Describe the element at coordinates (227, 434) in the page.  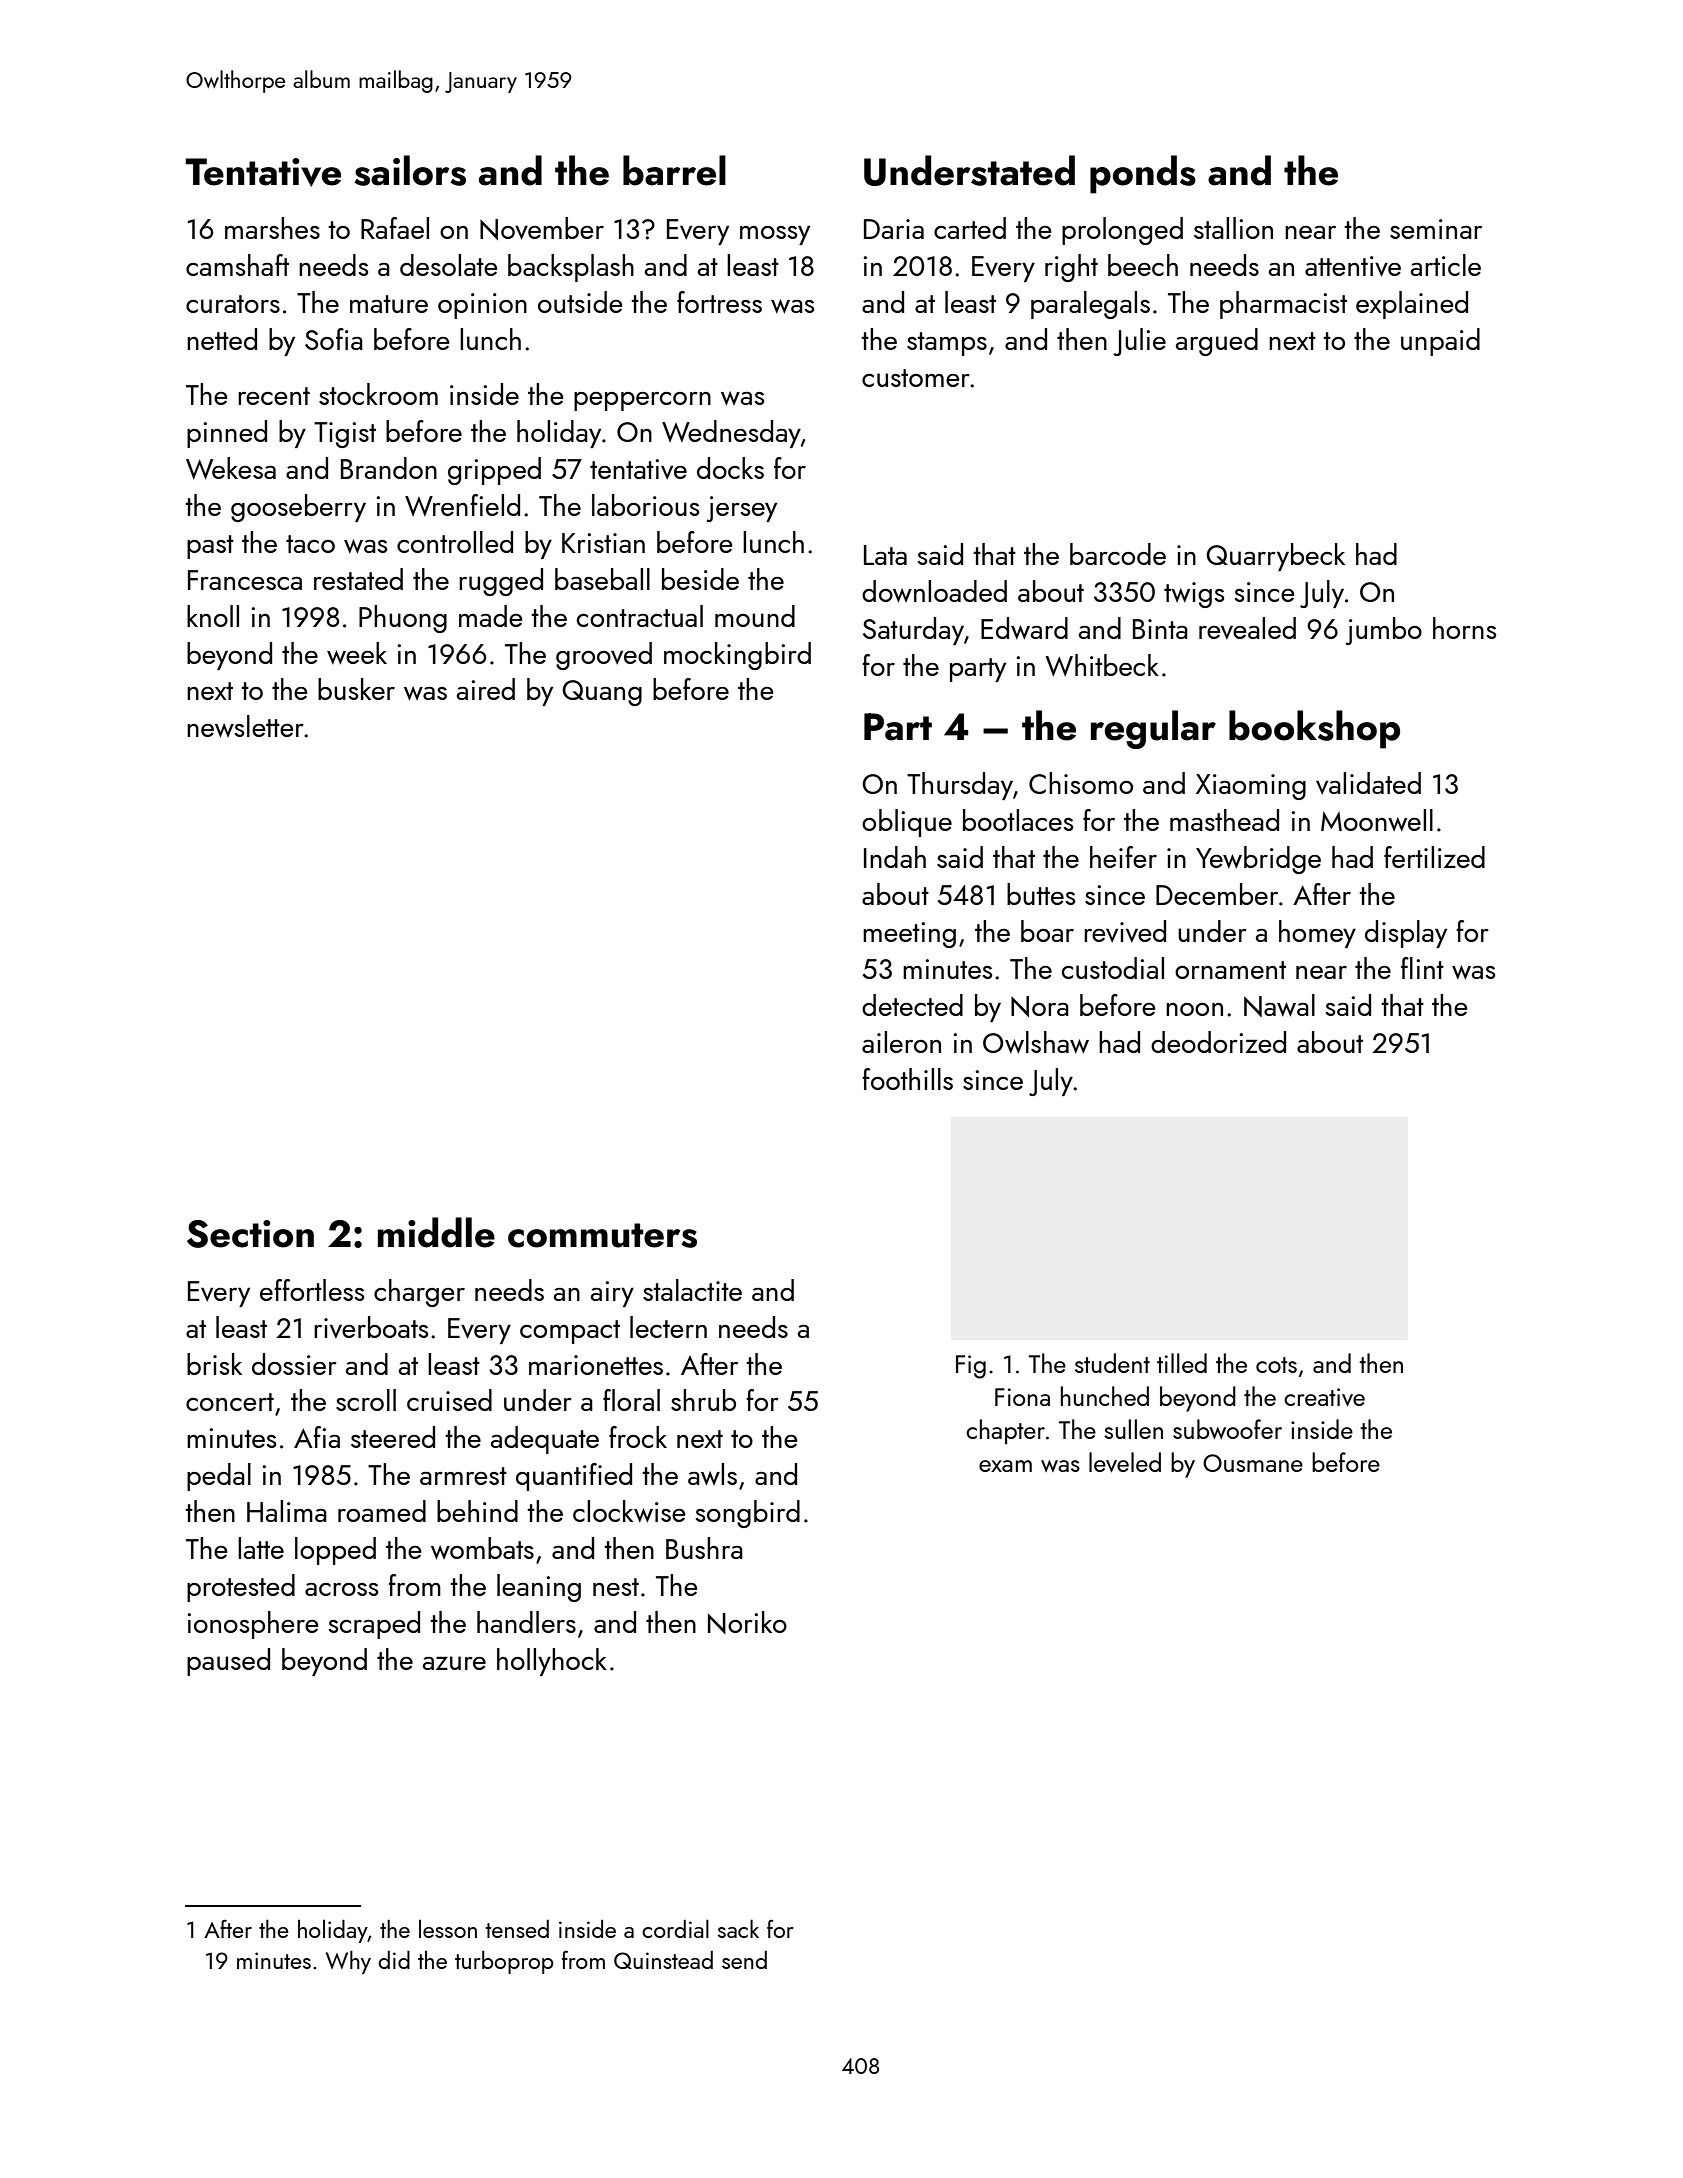
I see `pinned` at that location.
